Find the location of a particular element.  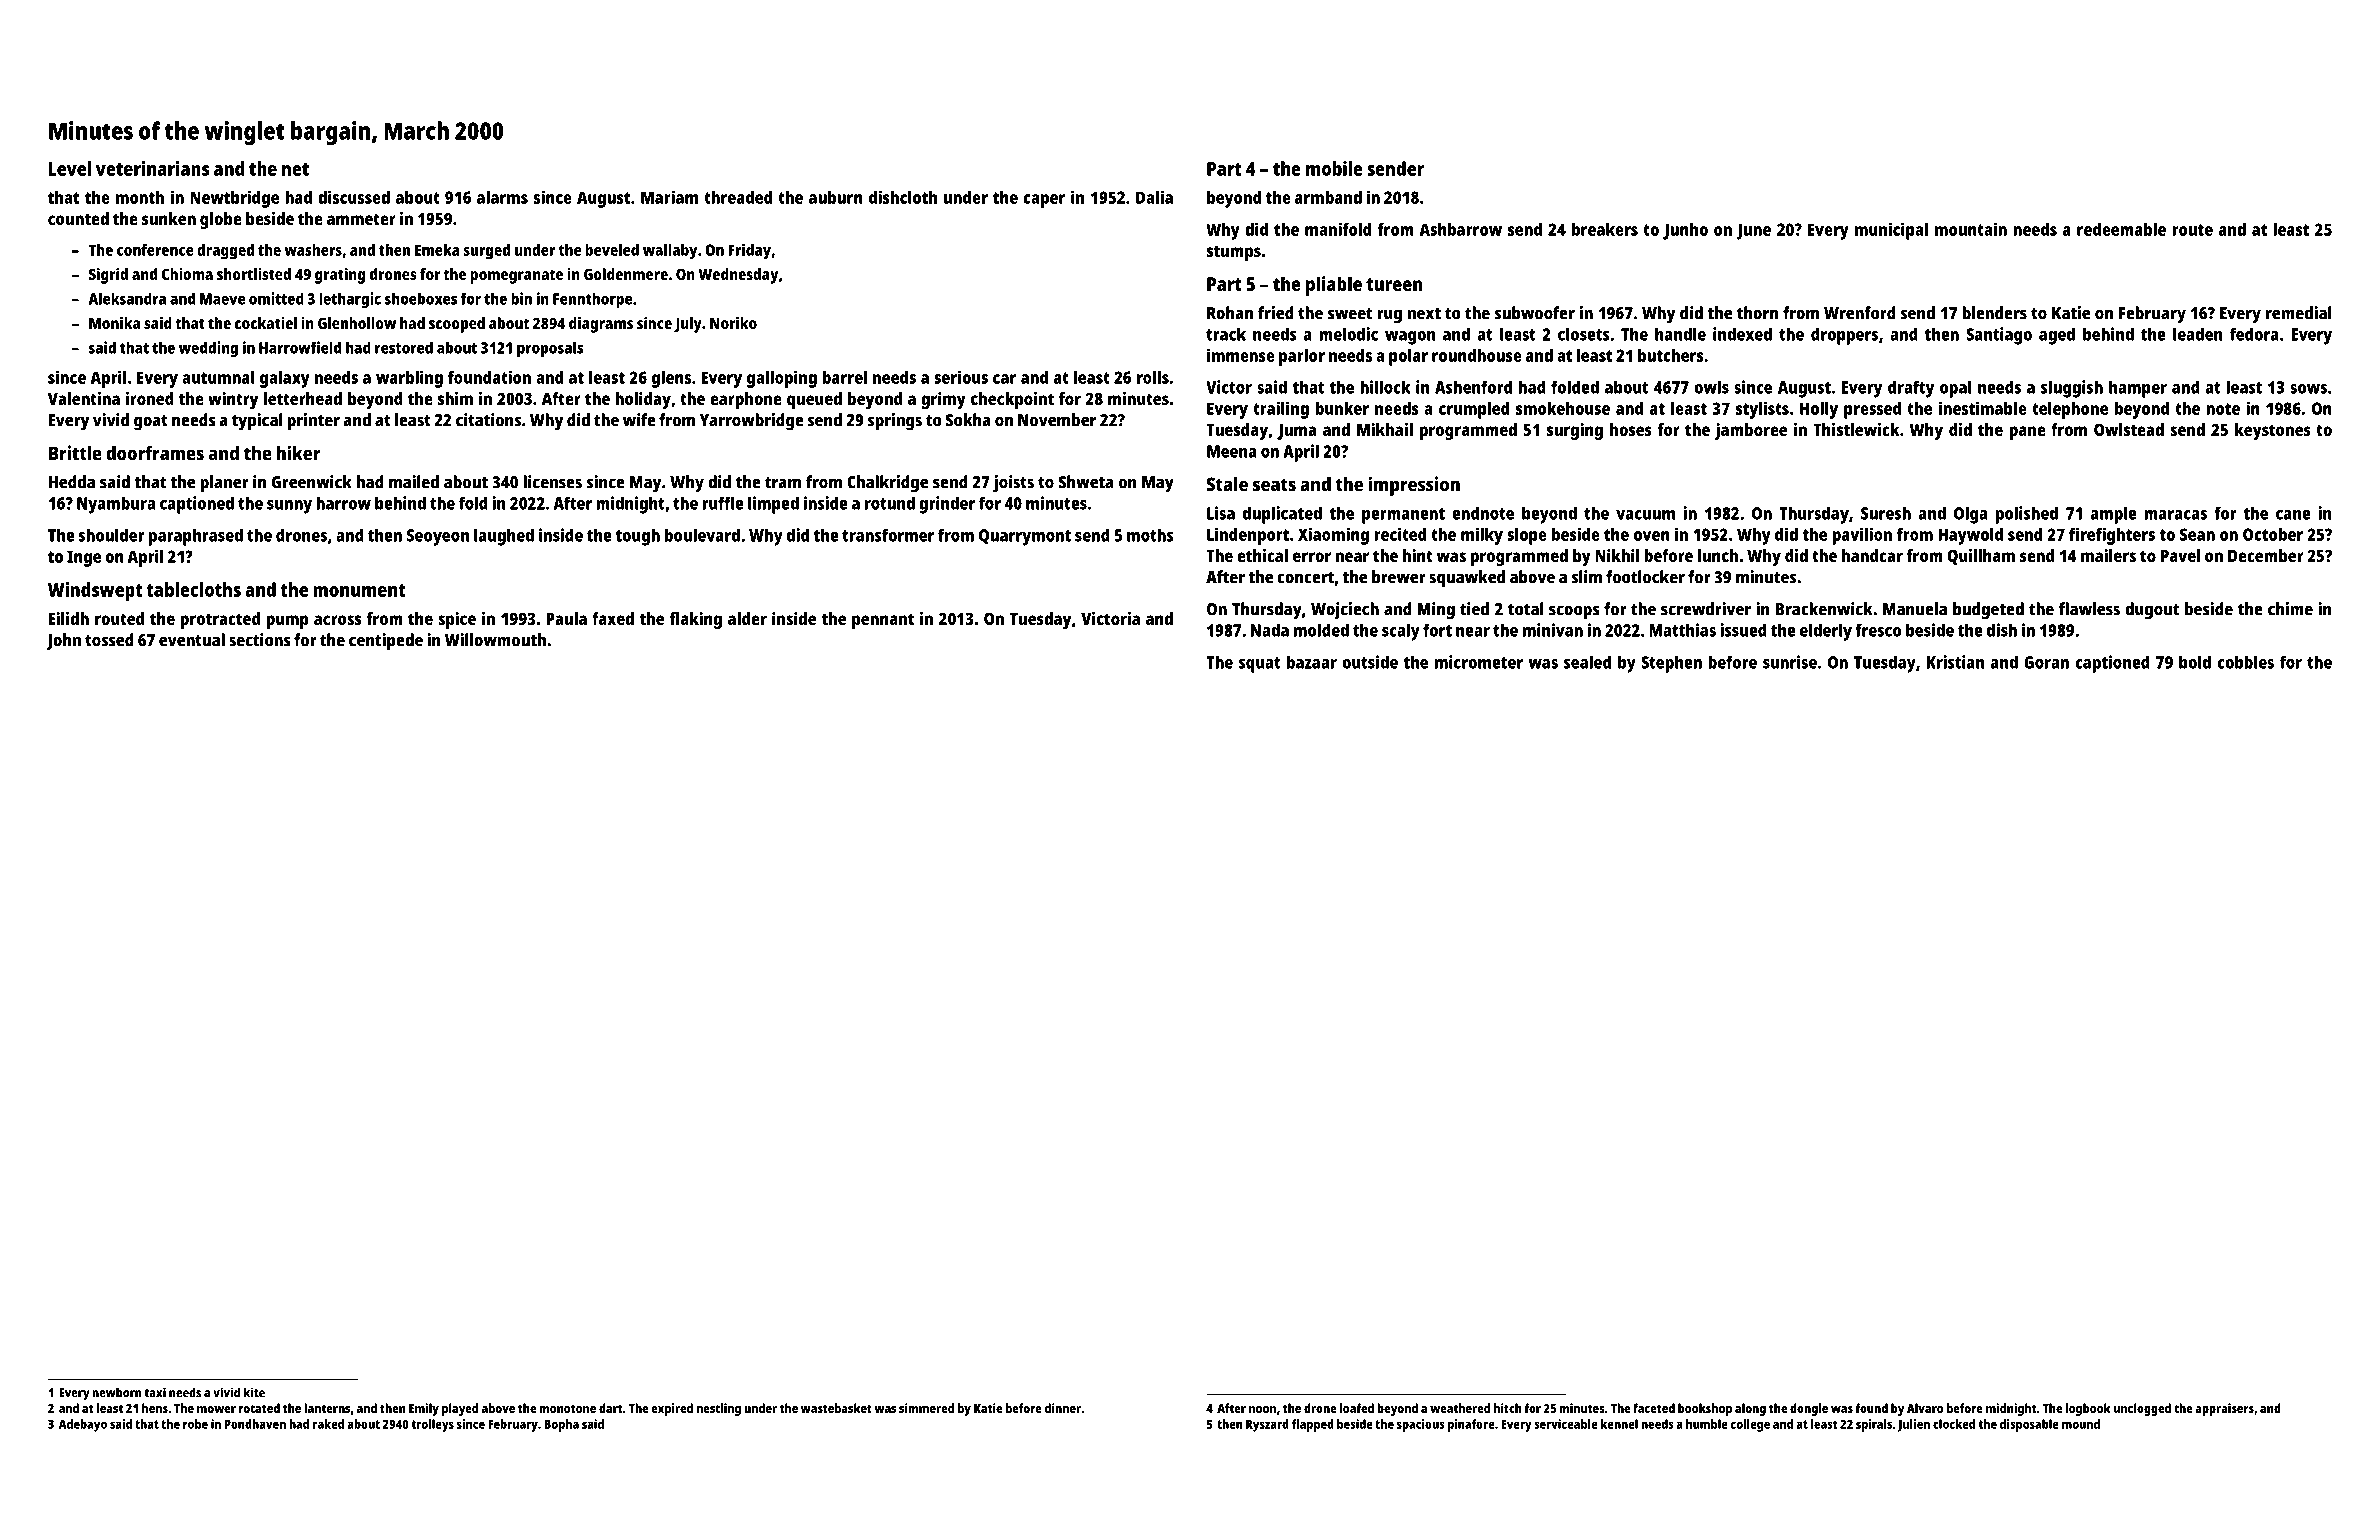

dinner is located at coordinates (1063, 1408).
